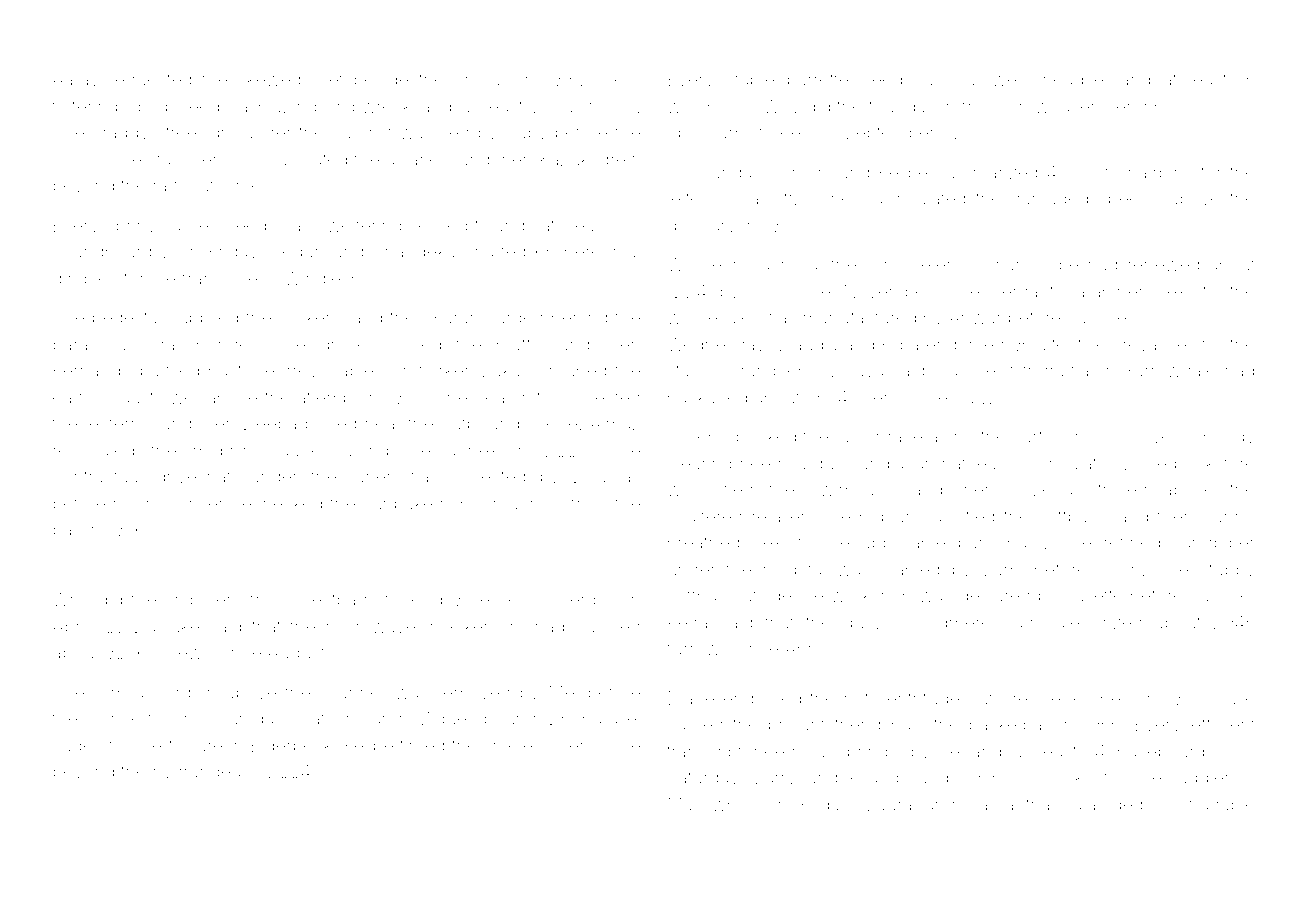 Image resolution: width=1308 pixels, height=924 pixels. Describe the element at coordinates (198, 503) in the screenshot. I see `Torsten` at that location.
